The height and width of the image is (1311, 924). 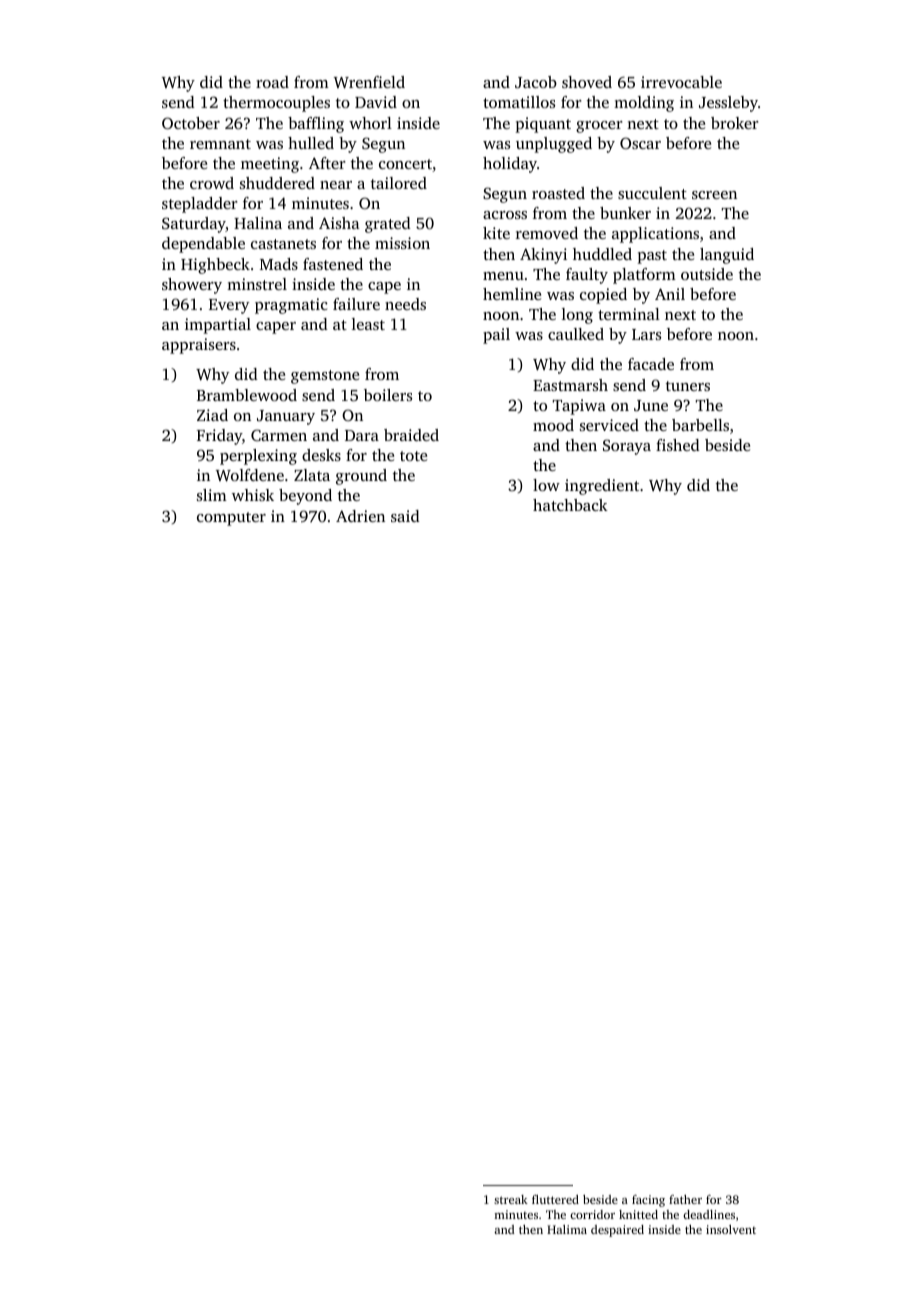 What do you see at coordinates (215, 266) in the image?
I see `Highbeck` at bounding box center [215, 266].
